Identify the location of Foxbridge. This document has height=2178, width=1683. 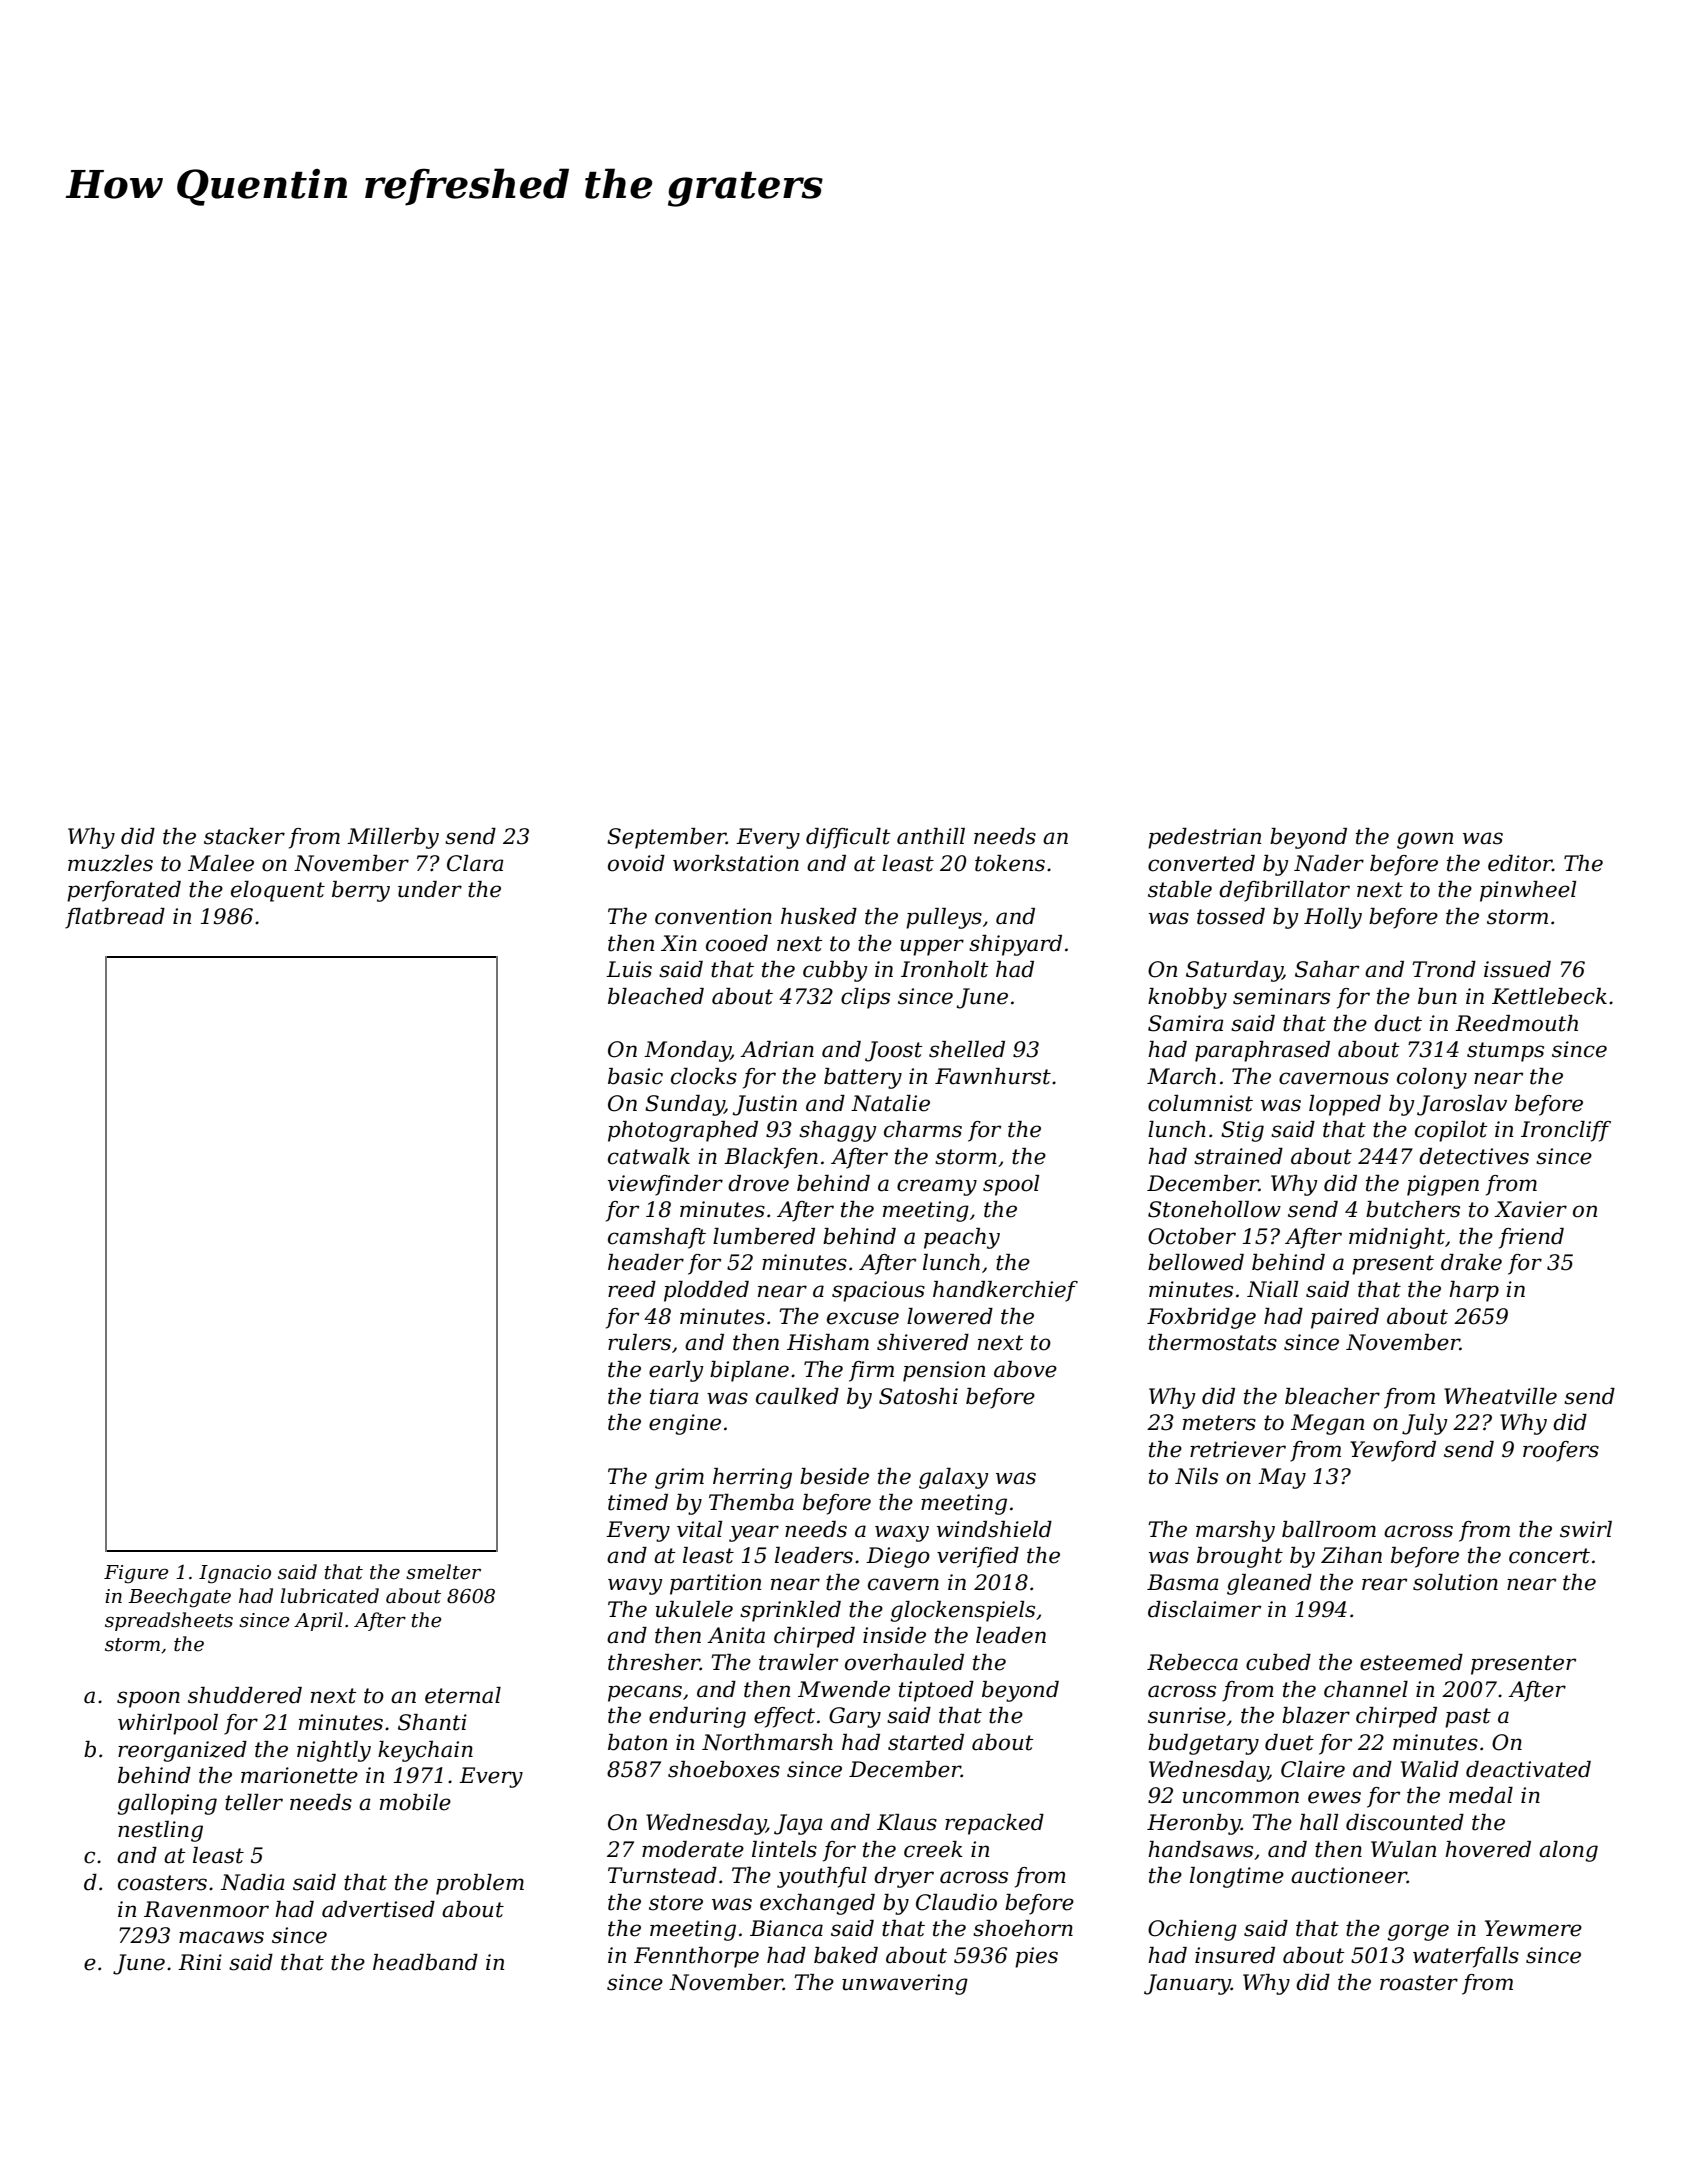
(1201, 1318).
